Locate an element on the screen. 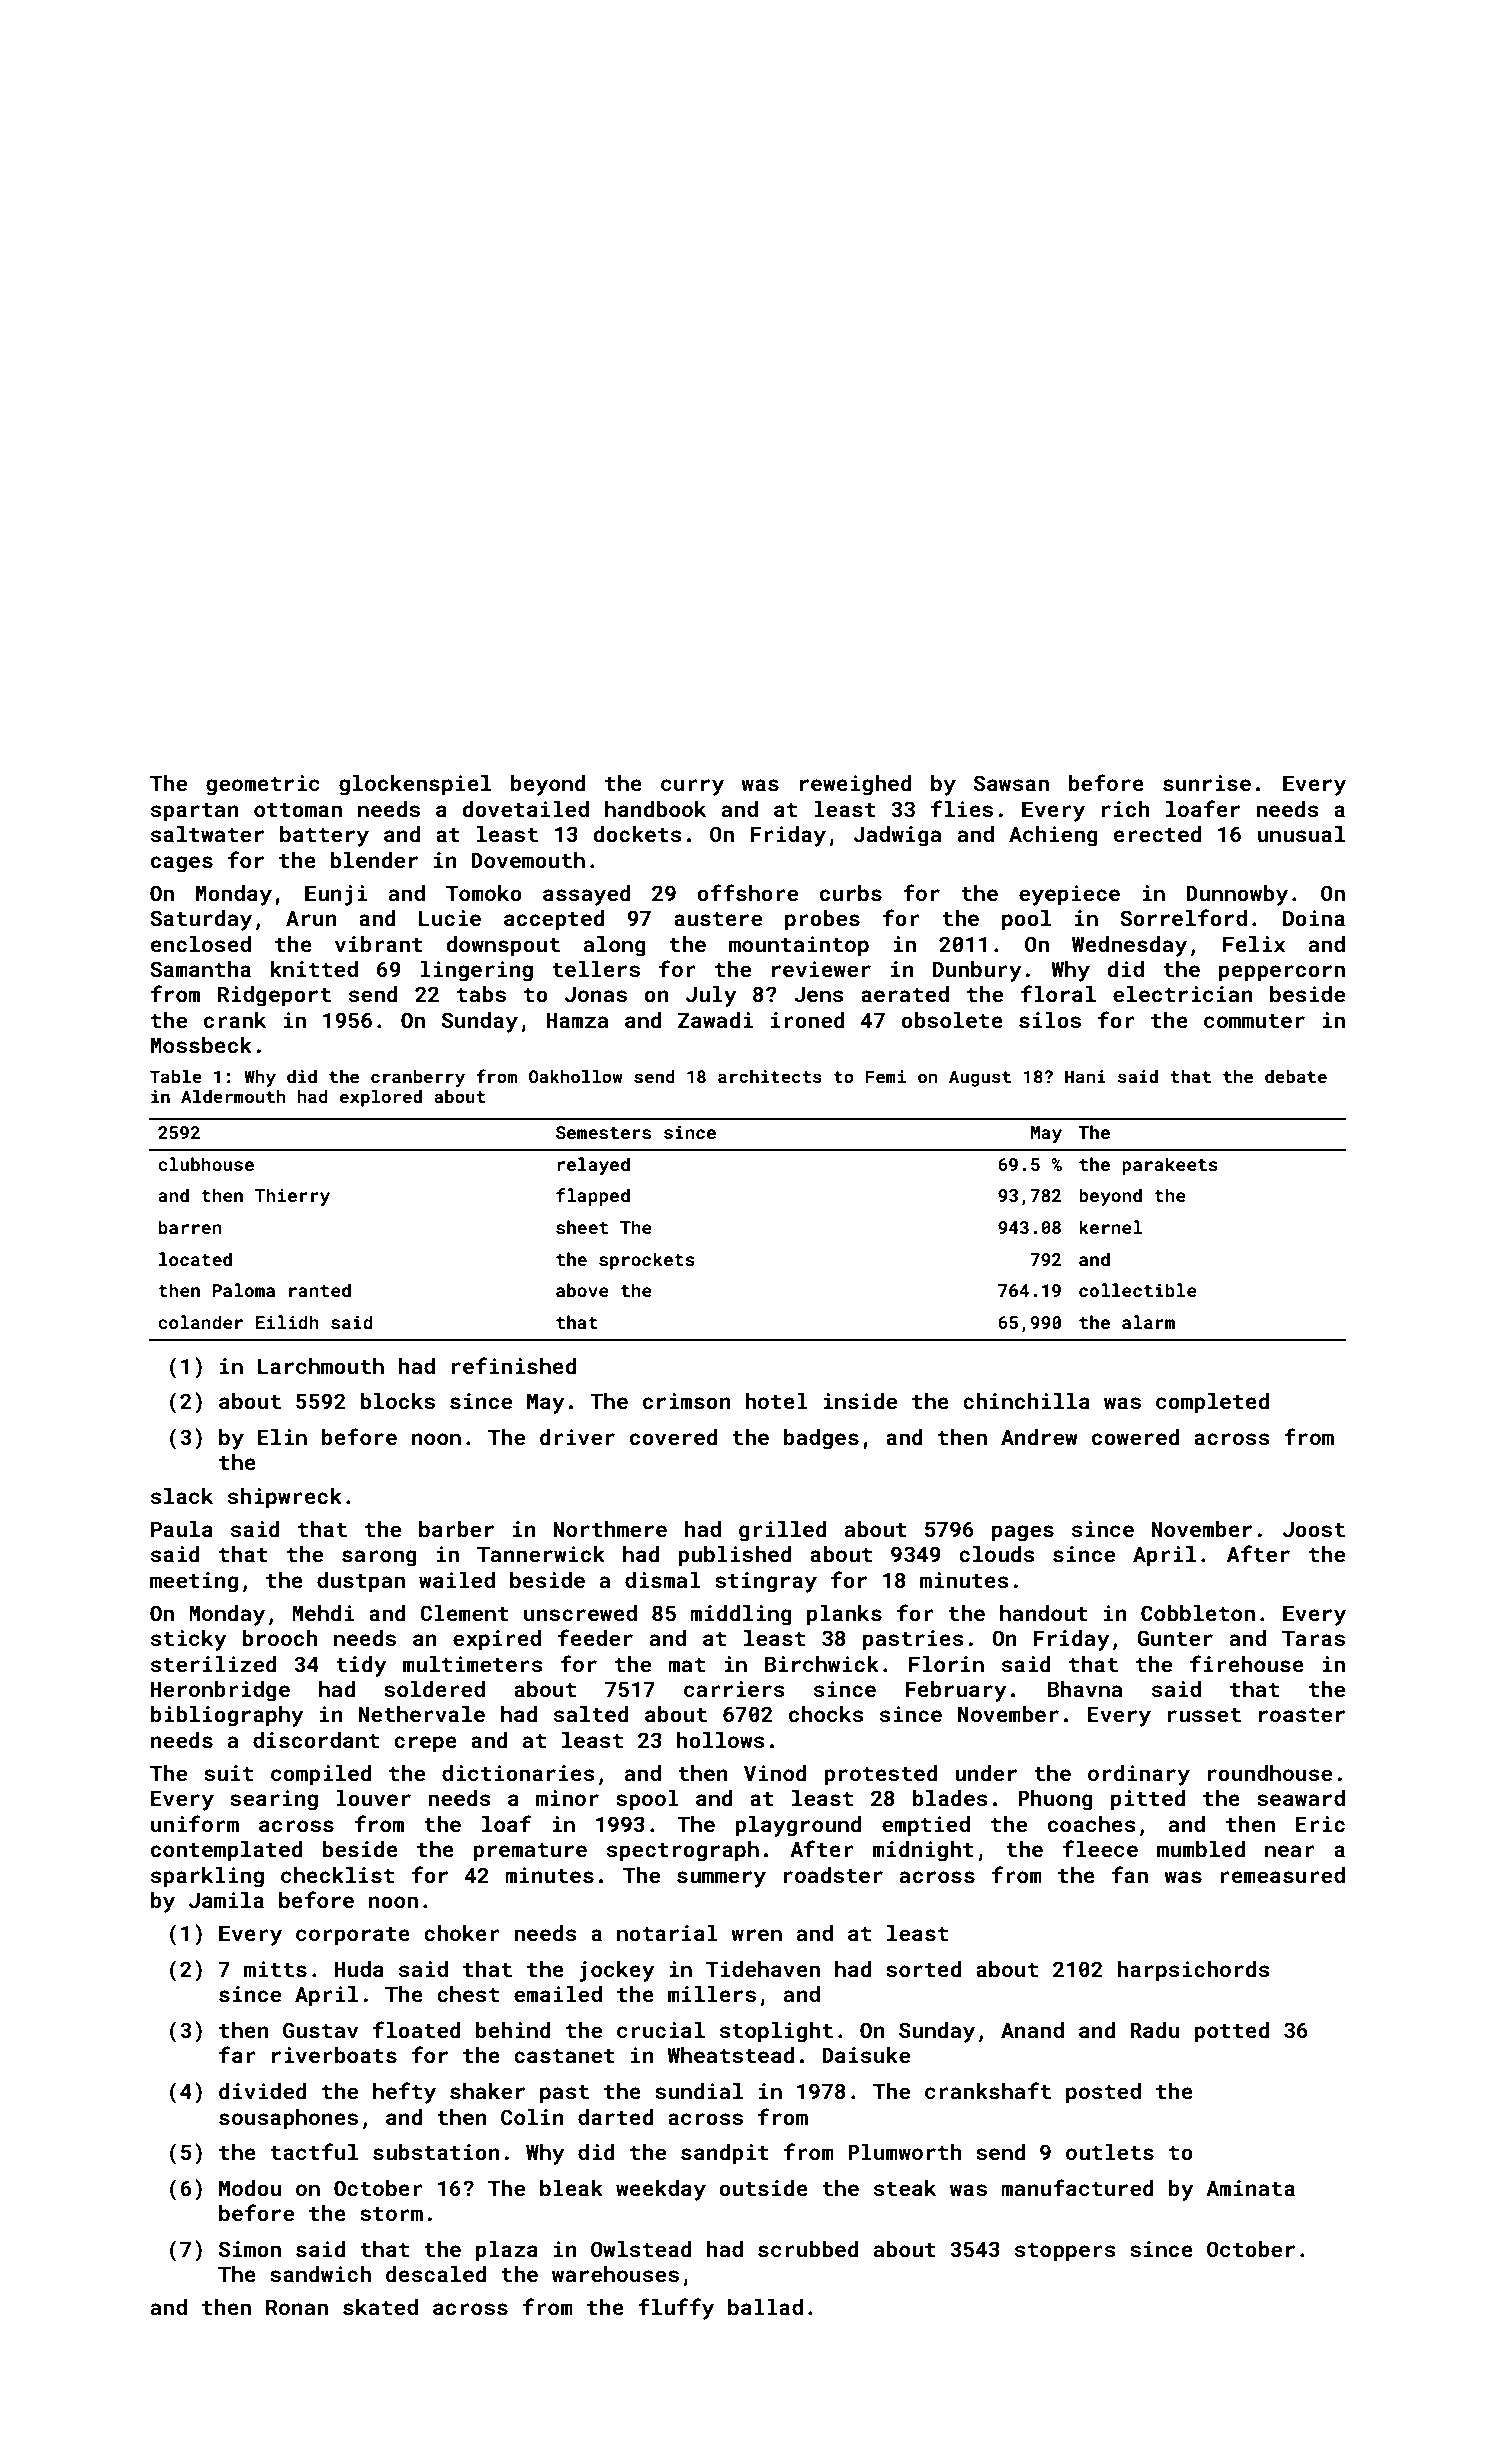 The width and height of the screenshot is (1496, 2464). Aminata is located at coordinates (1250, 2188).
